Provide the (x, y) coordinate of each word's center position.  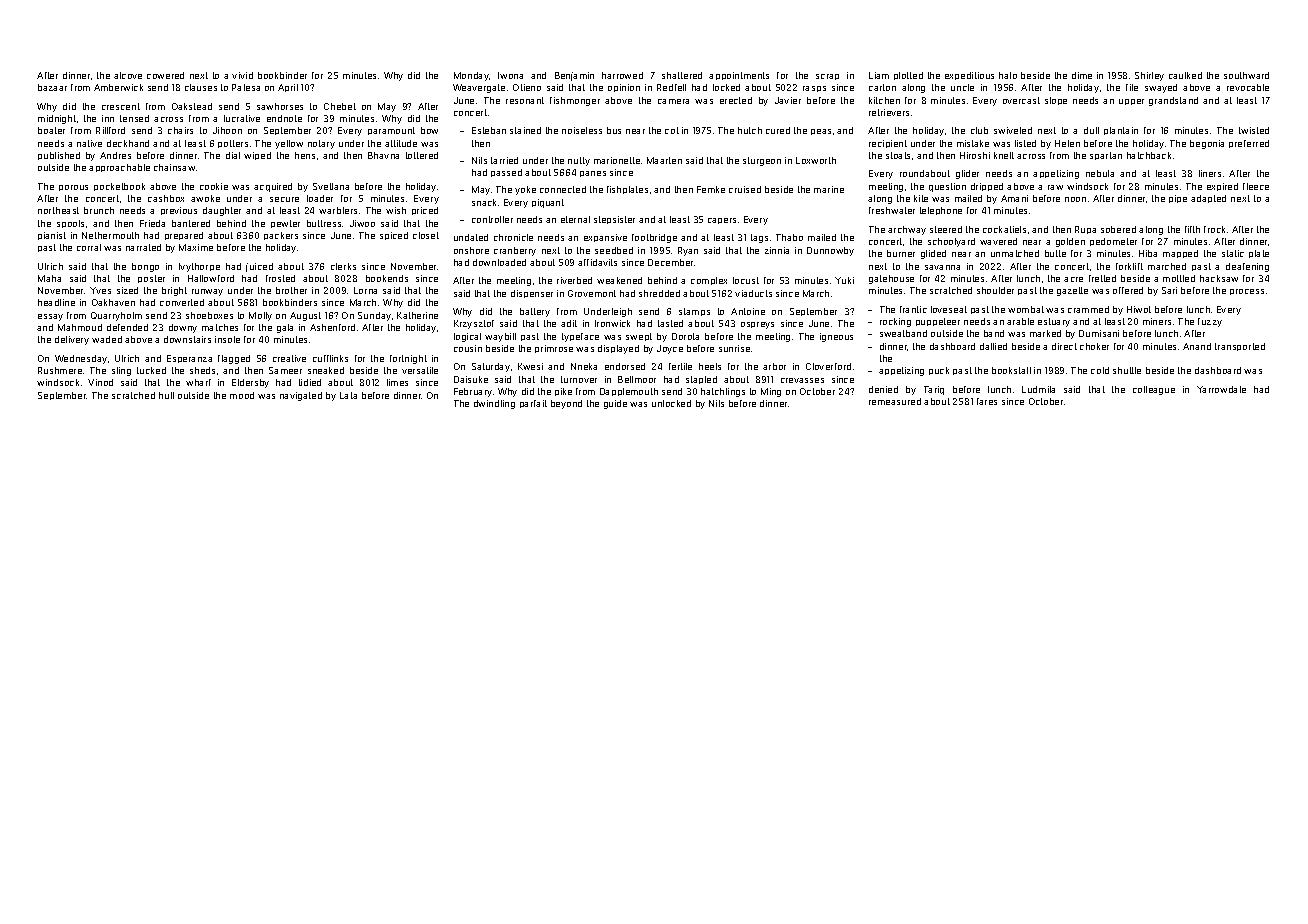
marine (829, 189)
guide (615, 404)
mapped (1180, 254)
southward (1246, 75)
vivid (242, 75)
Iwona (510, 75)
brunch (99, 210)
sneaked (326, 370)
